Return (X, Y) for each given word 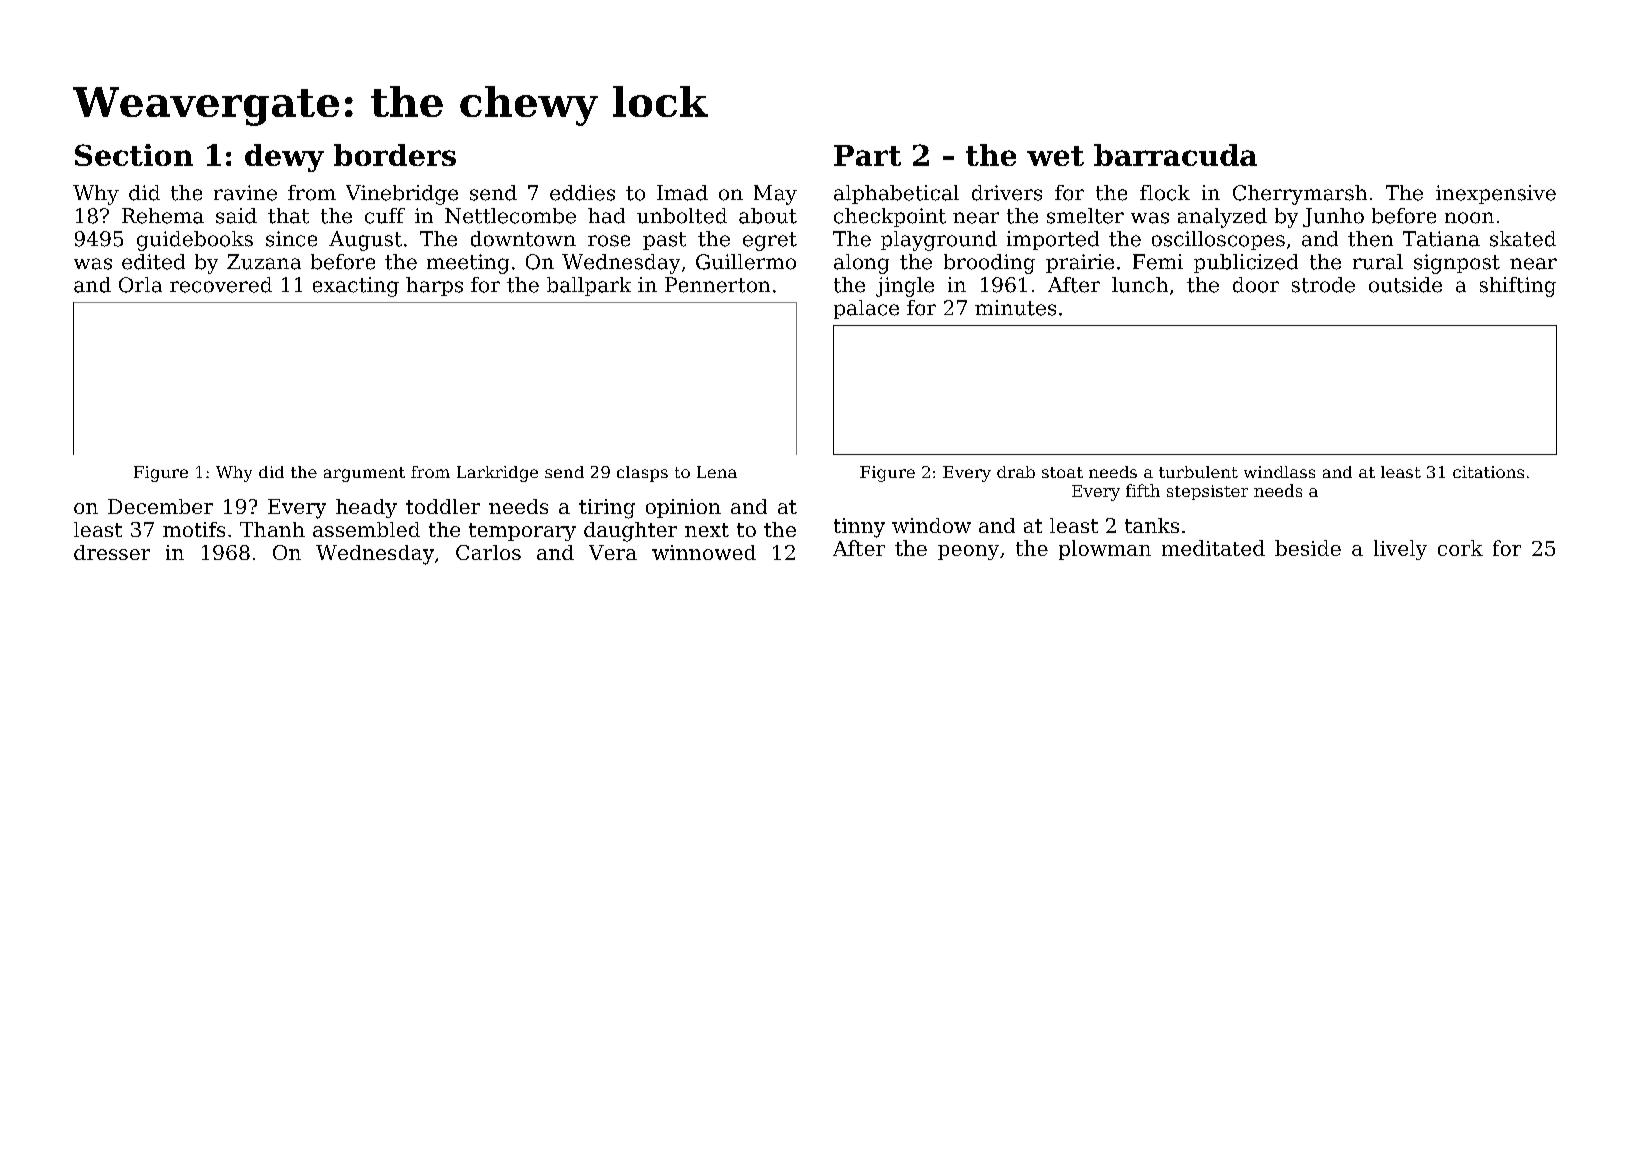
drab (1016, 472)
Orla (140, 285)
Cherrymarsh (1300, 195)
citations (1488, 472)
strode (1323, 285)
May (775, 195)
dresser (112, 552)
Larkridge (497, 474)
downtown (523, 239)
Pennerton (717, 285)
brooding (989, 264)
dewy (284, 158)
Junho (1333, 217)
